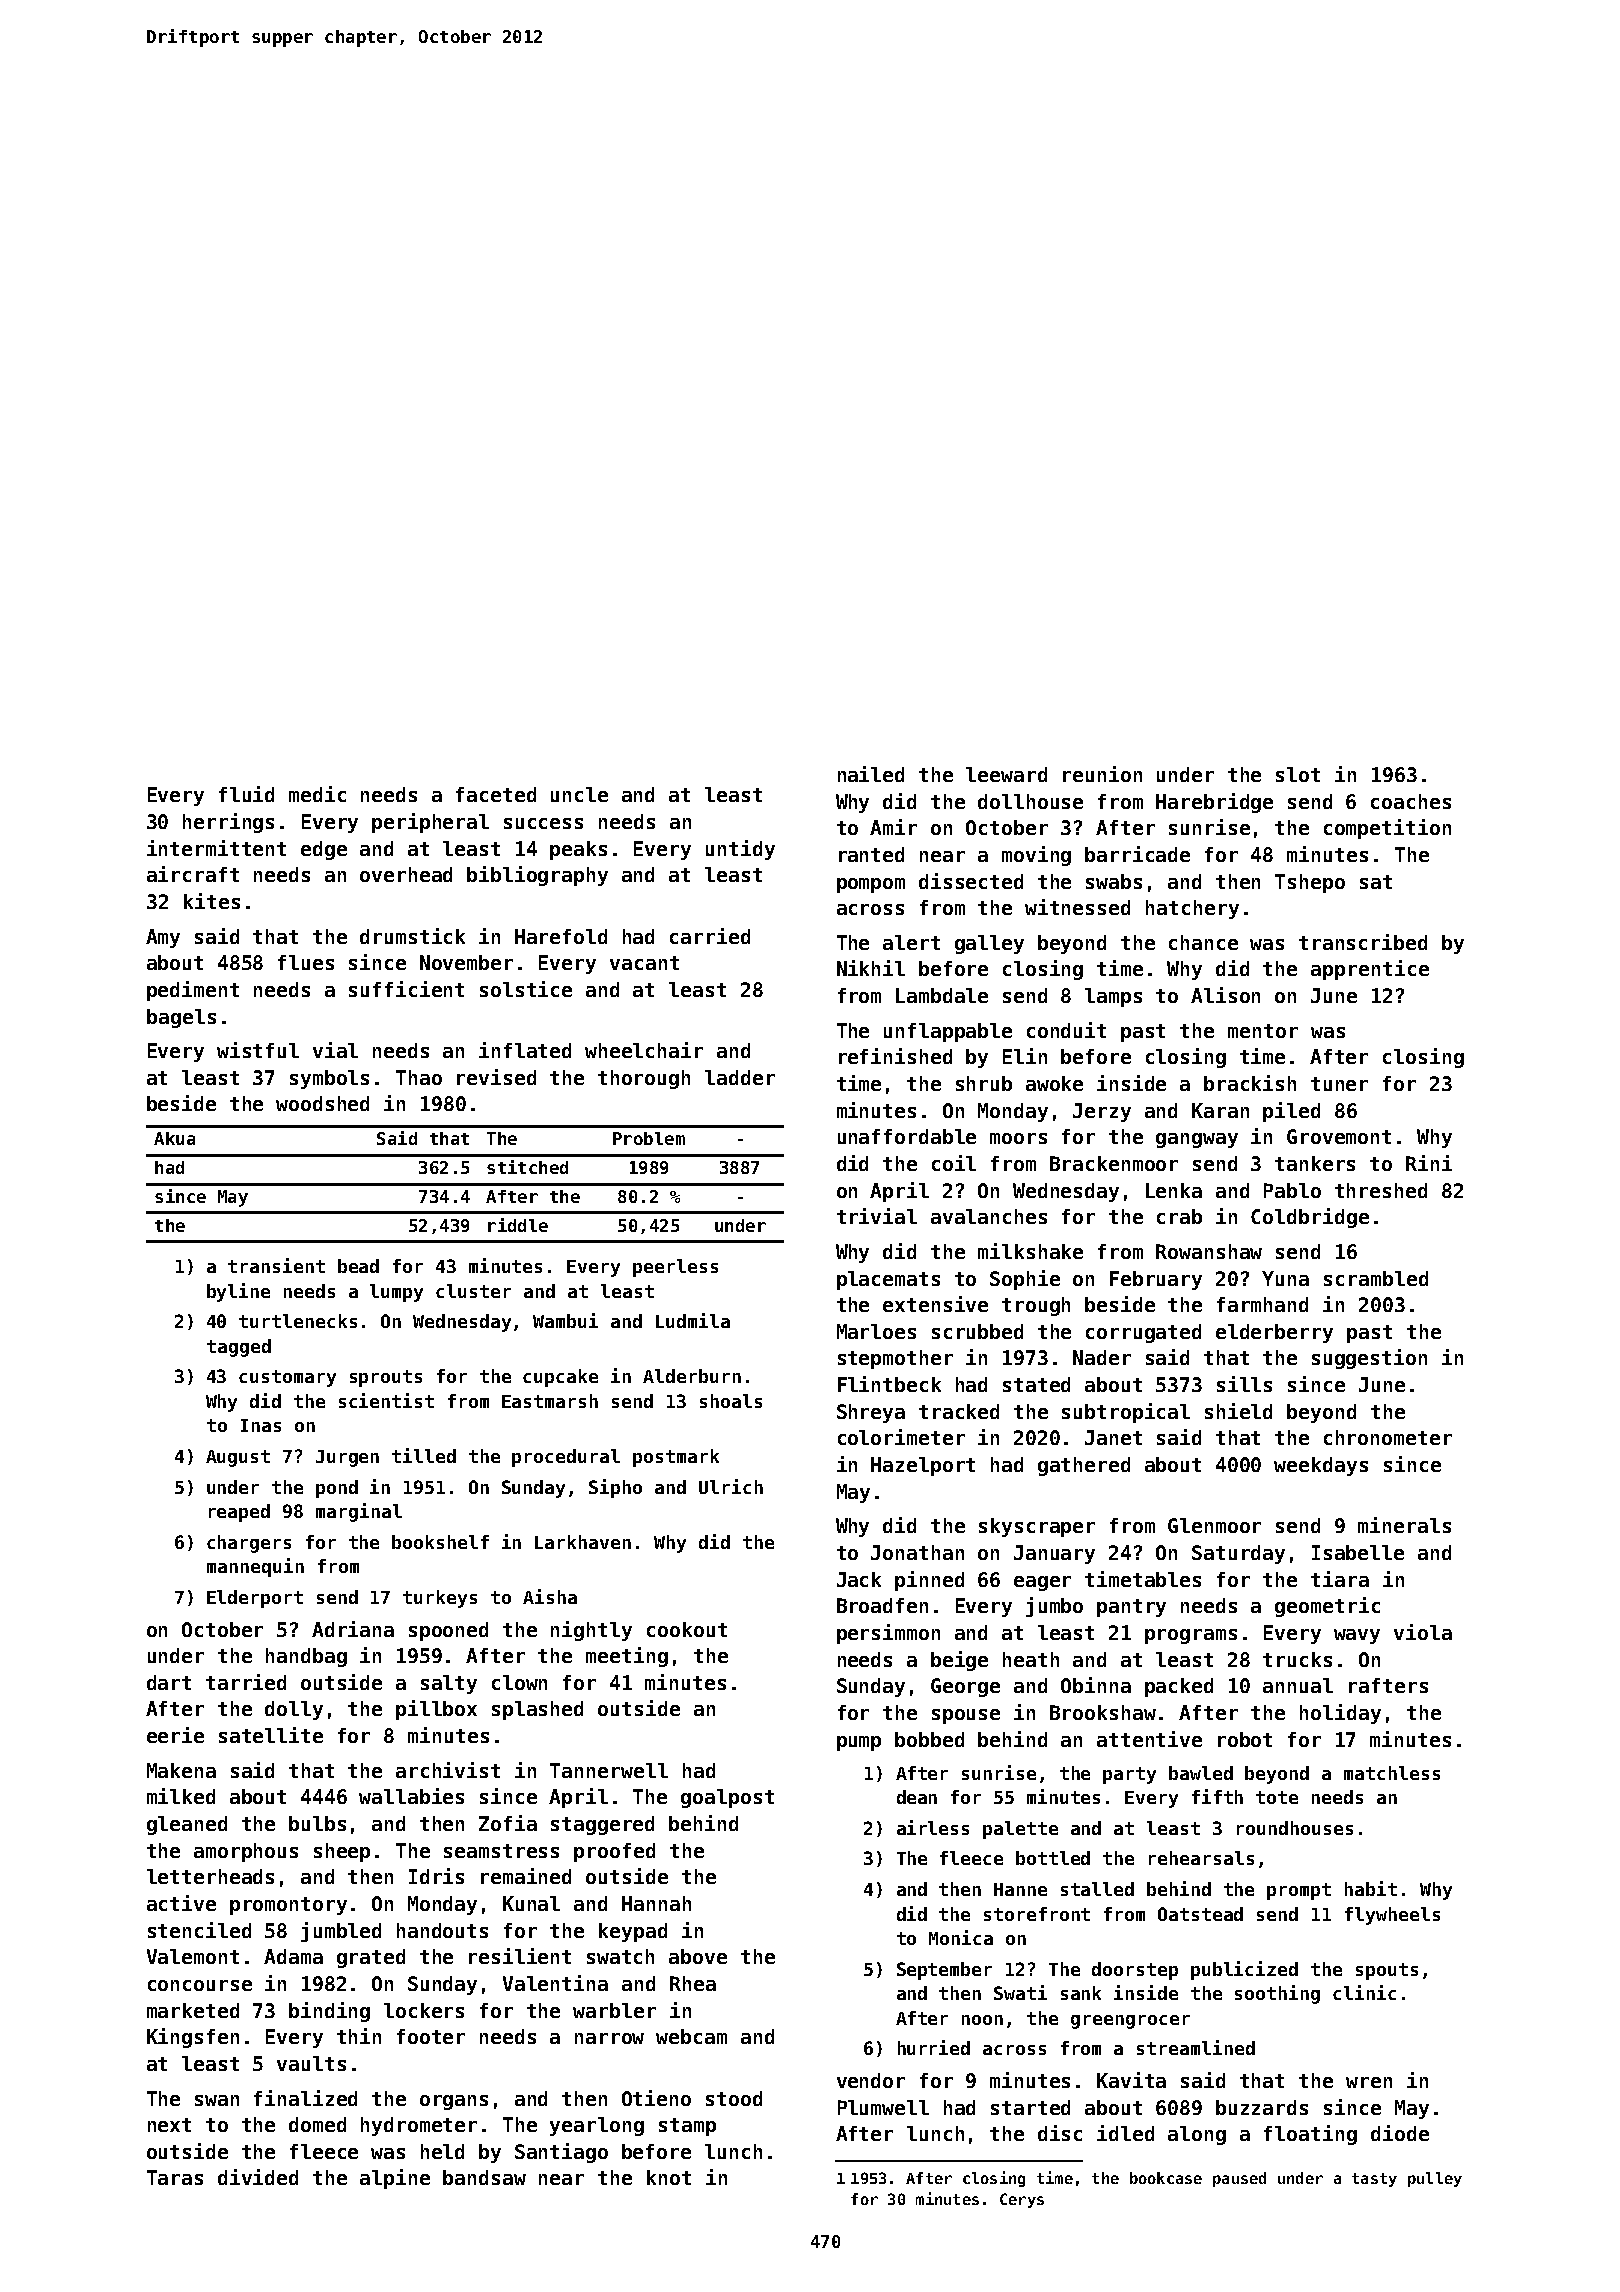 The width and height of the screenshot is (1620, 2292). I want to click on byline, so click(238, 1292).
